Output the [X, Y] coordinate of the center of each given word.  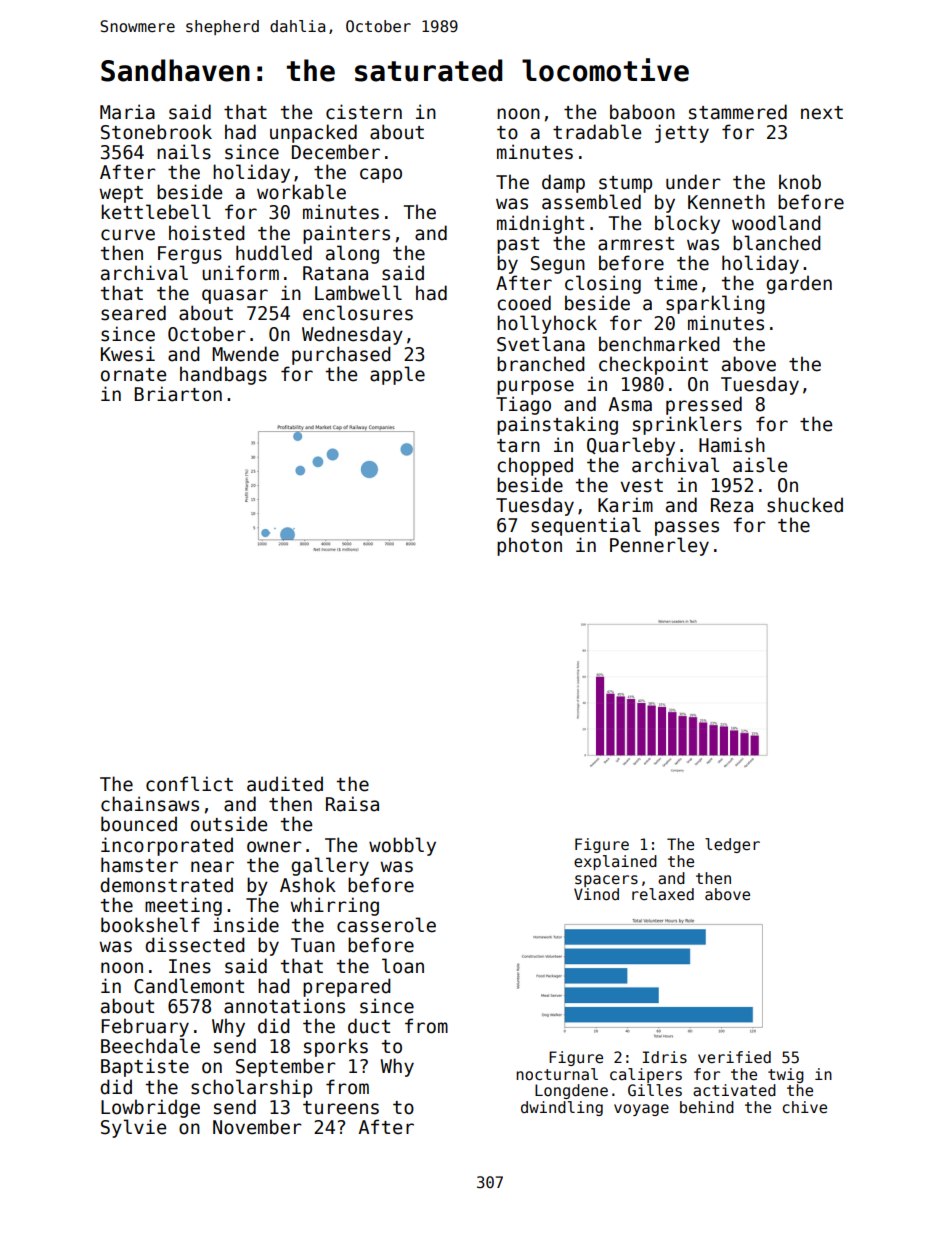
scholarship [251, 1088]
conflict [189, 784]
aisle [760, 465]
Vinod [596, 894]
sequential [586, 526]
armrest [636, 244]
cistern [364, 112]
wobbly [402, 846]
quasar [235, 296]
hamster [139, 865]
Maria [127, 112]
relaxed [663, 894]
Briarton [178, 394]
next [822, 113]
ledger [732, 845]
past [518, 245]
